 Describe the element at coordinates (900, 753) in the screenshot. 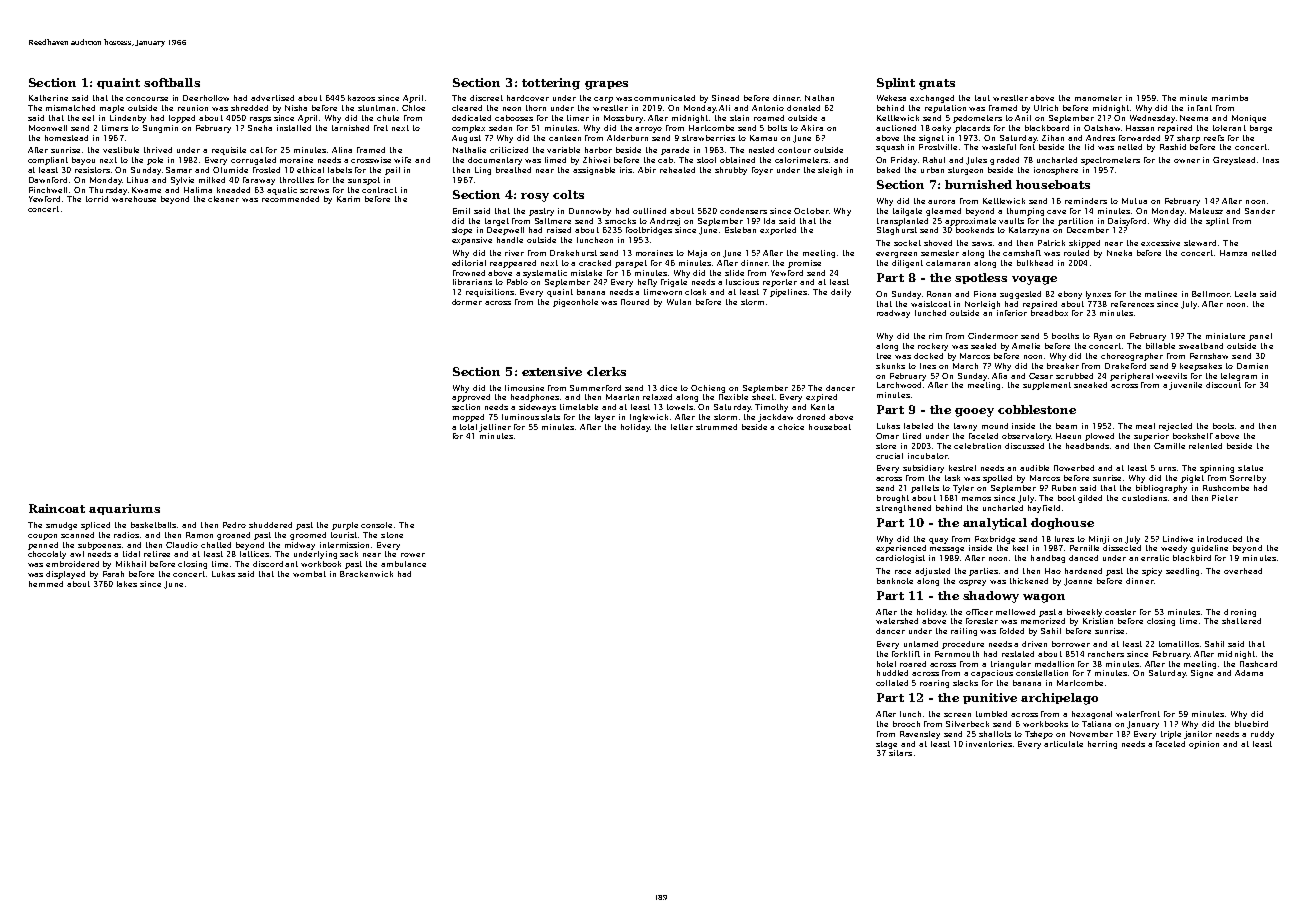

I see `sitars` at that location.
